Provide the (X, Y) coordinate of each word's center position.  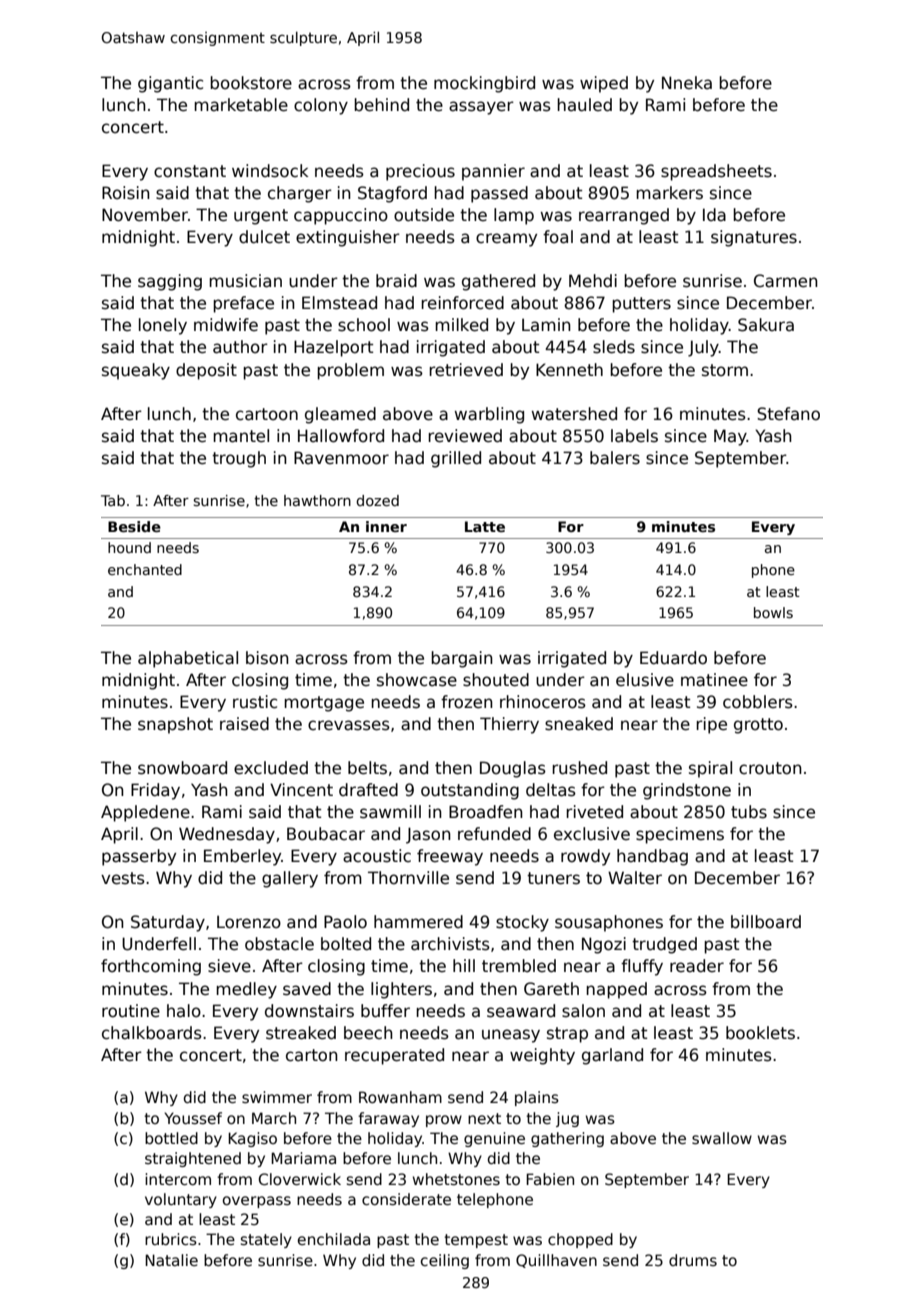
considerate (406, 1199)
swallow (722, 1138)
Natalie (171, 1260)
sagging (170, 282)
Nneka (687, 83)
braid (396, 281)
